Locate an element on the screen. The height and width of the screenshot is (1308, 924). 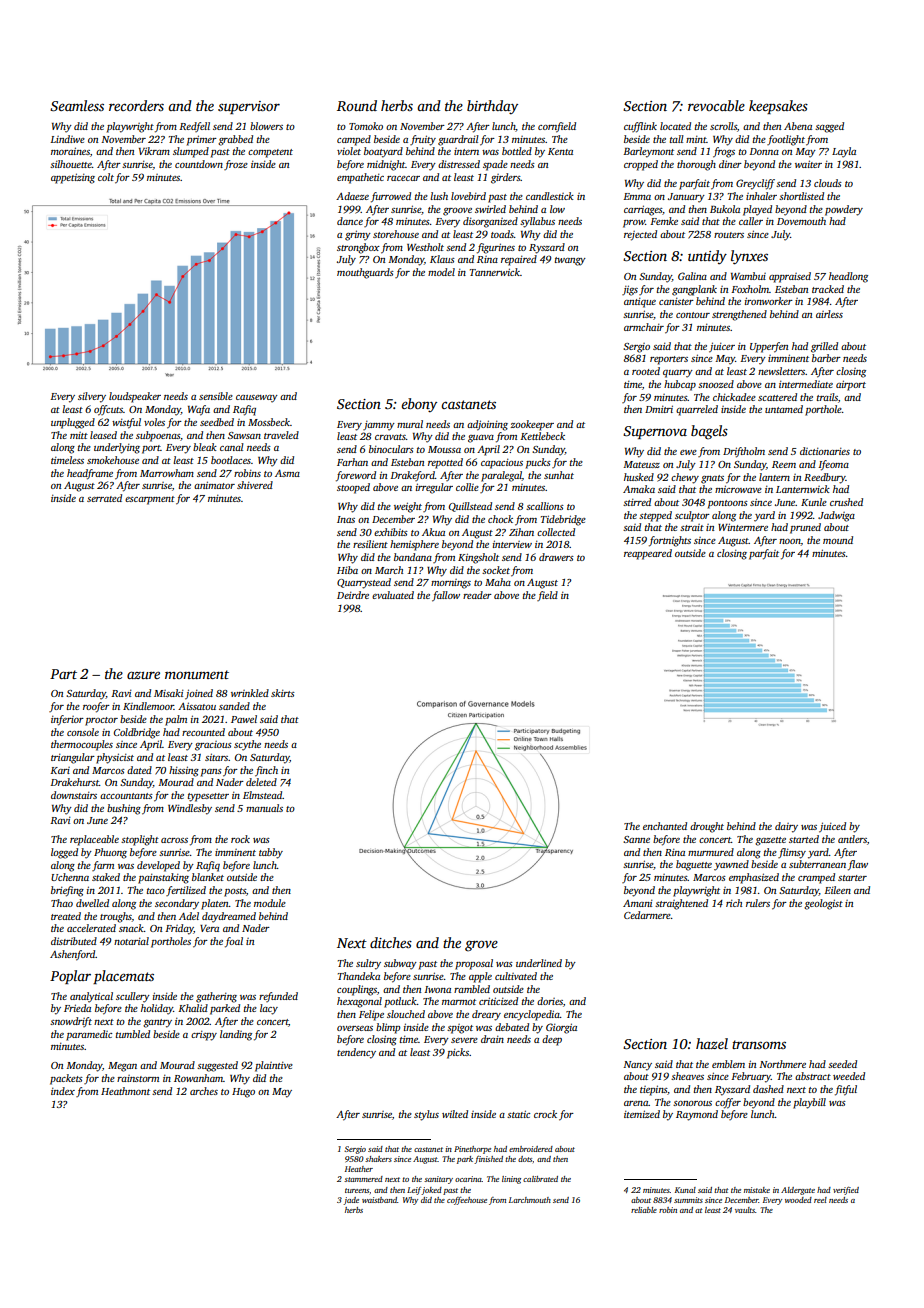
seeded is located at coordinates (842, 1064).
